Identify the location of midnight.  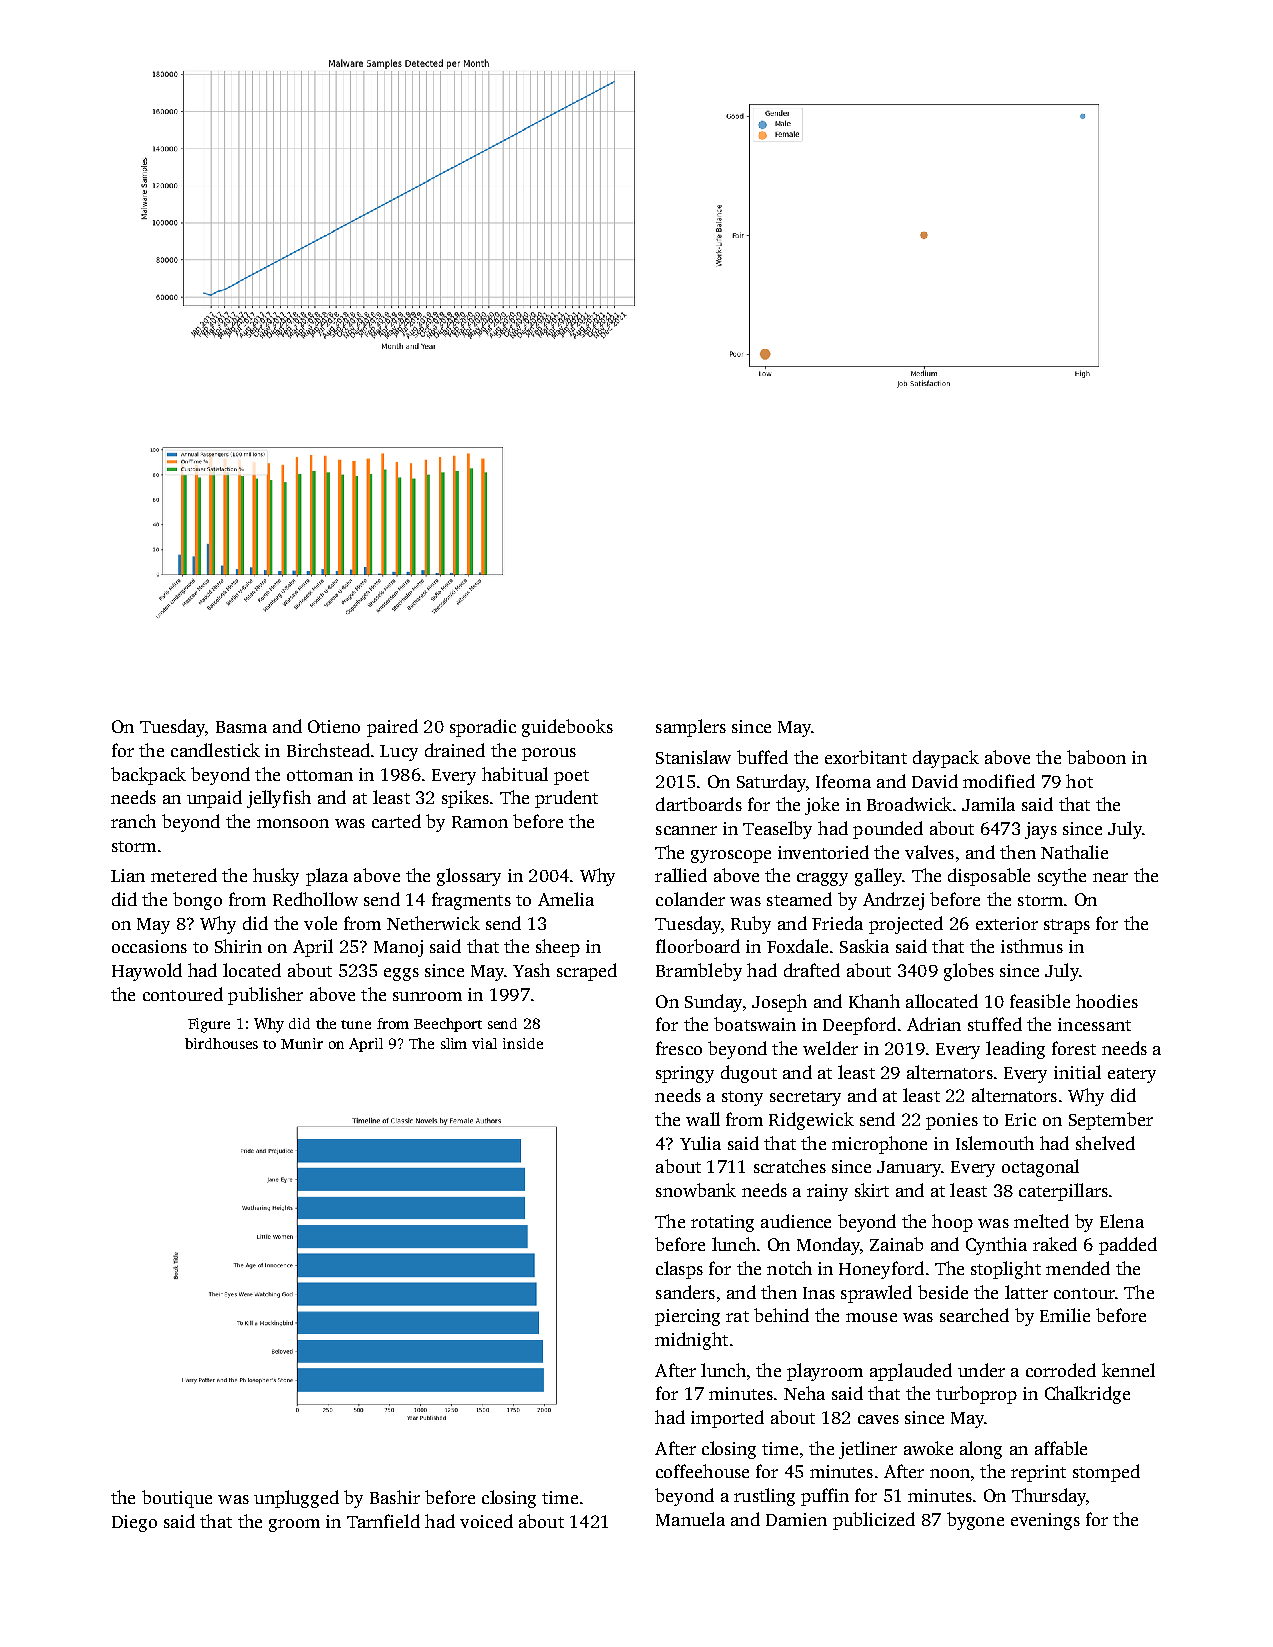
(691, 1341).
